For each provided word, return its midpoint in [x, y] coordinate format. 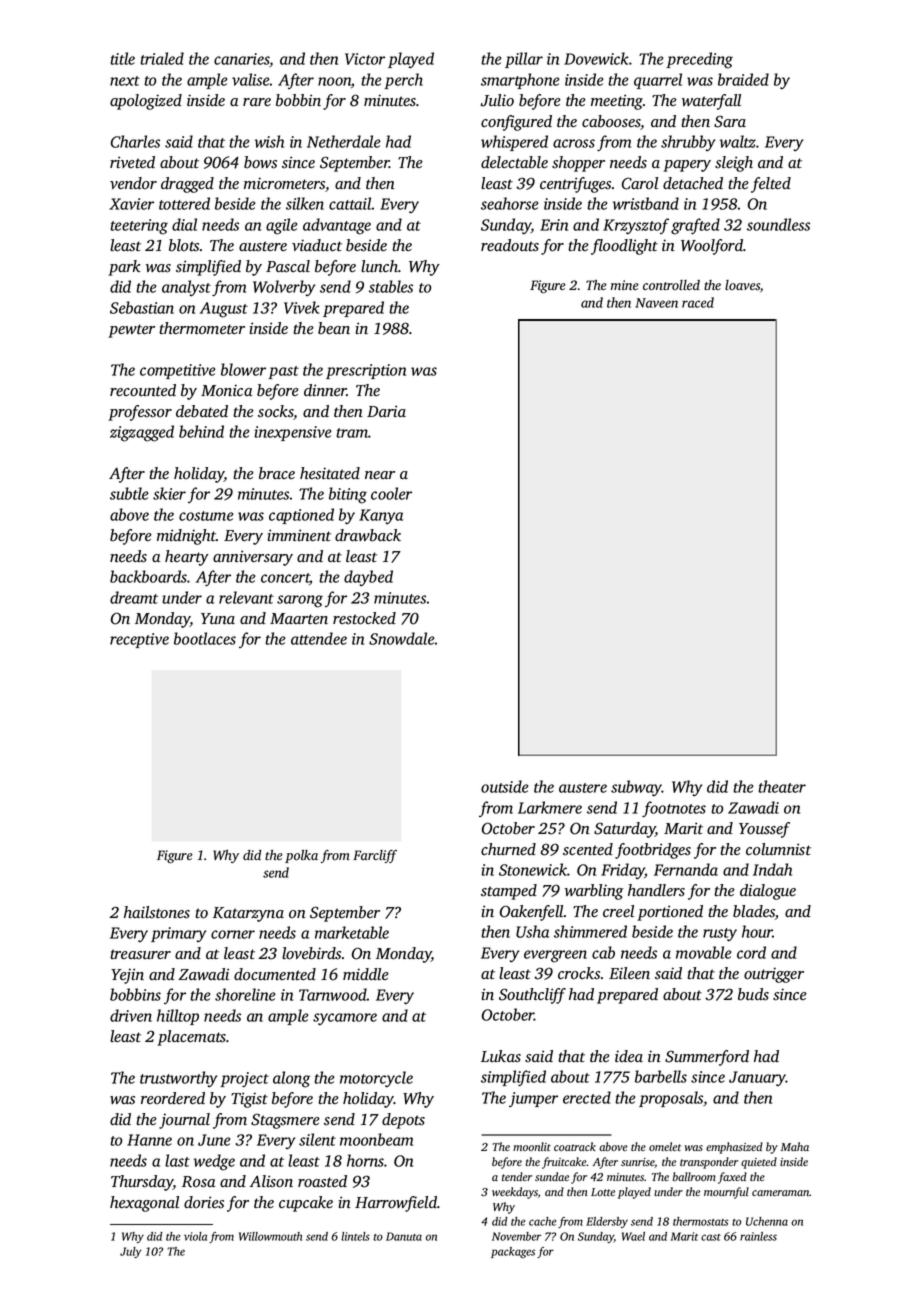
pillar [524, 60]
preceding [699, 60]
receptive [139, 640]
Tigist [249, 1100]
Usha [532, 931]
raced [698, 302]
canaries [242, 60]
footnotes [674, 809]
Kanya [381, 516]
